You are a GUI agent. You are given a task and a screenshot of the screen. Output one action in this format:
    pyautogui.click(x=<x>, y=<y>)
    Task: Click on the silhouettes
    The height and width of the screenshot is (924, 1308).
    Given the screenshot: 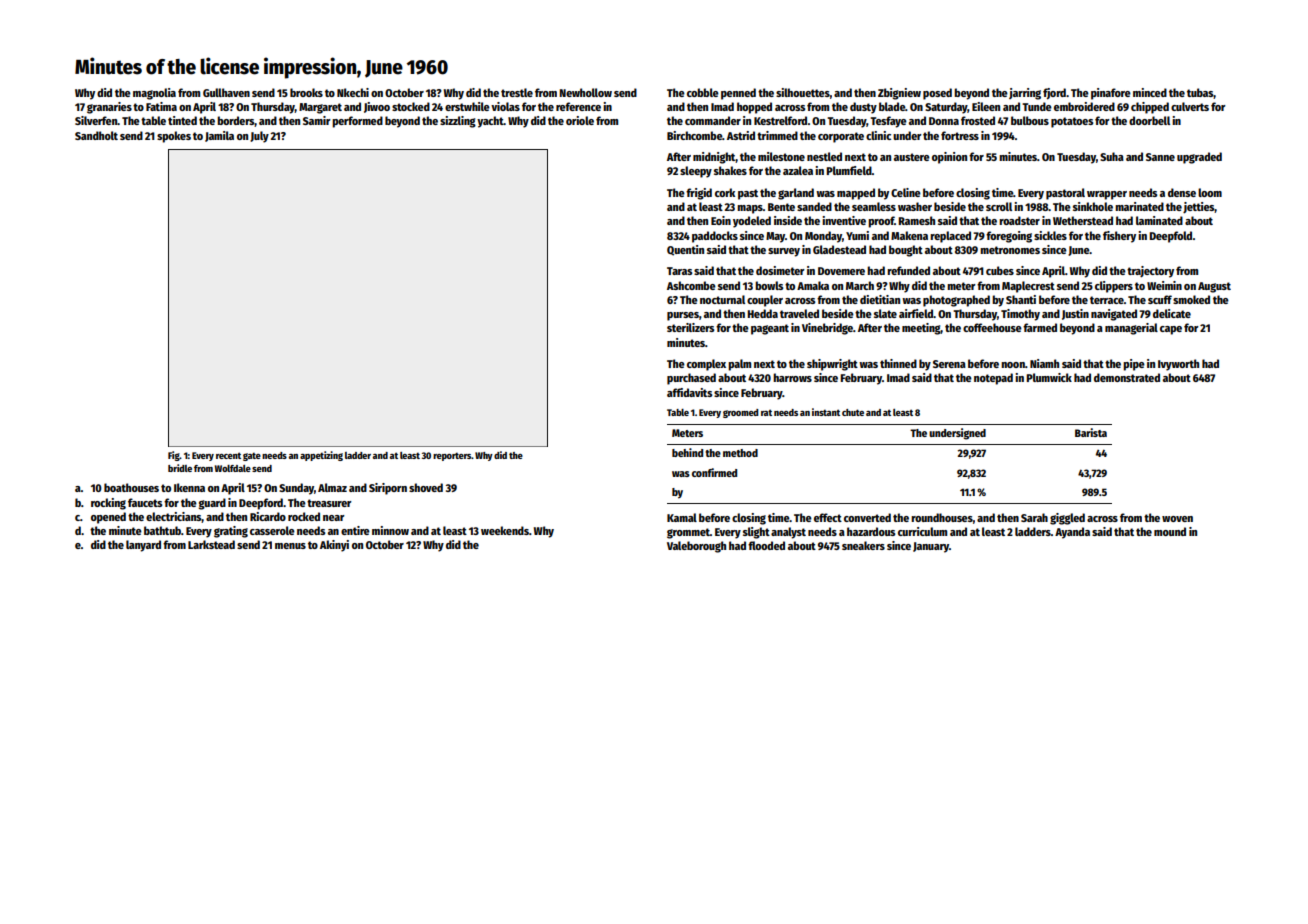 What is the action you would take?
    pyautogui.click(x=803, y=92)
